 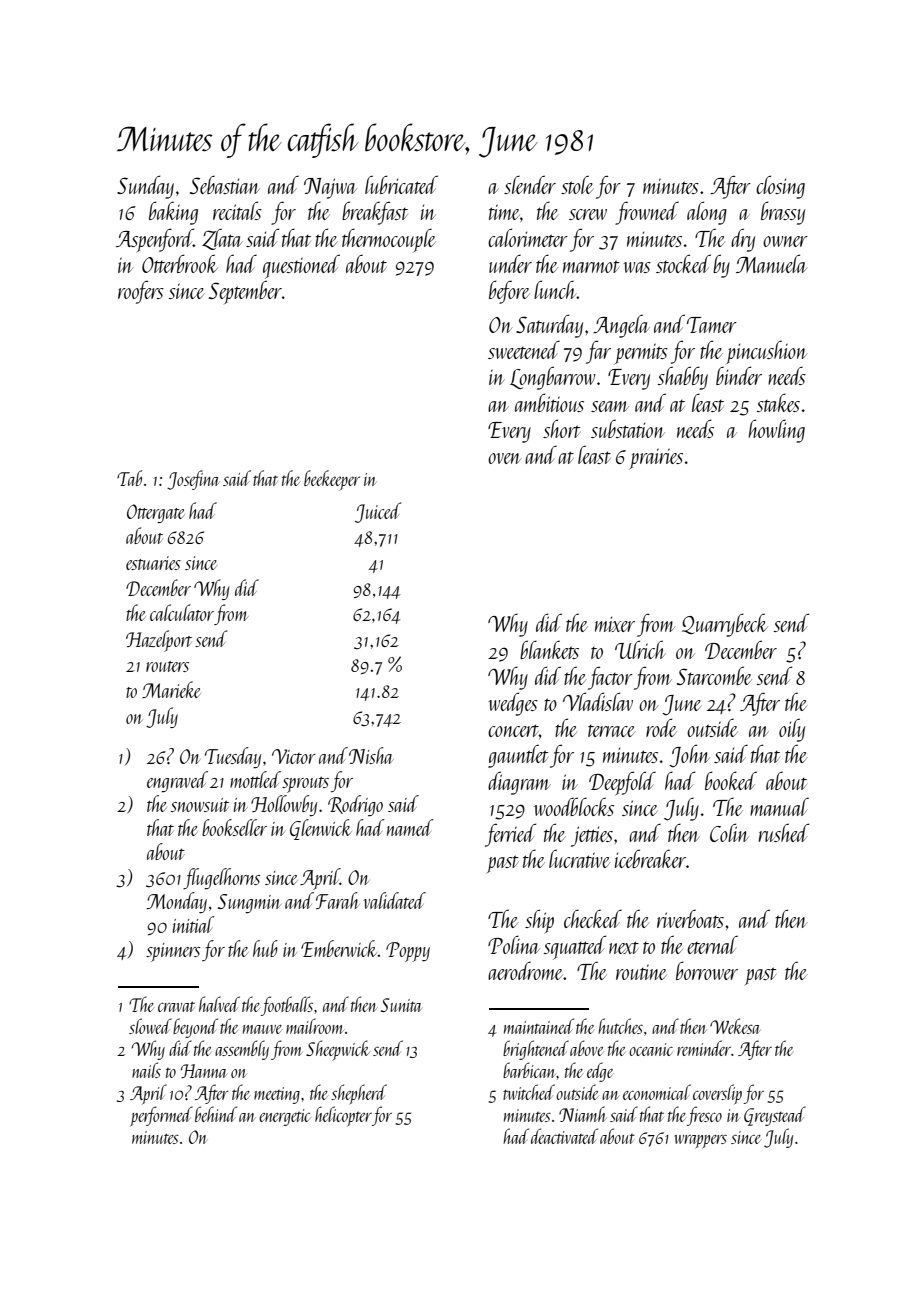 What do you see at coordinates (161, 1116) in the screenshot?
I see `performed` at bounding box center [161, 1116].
